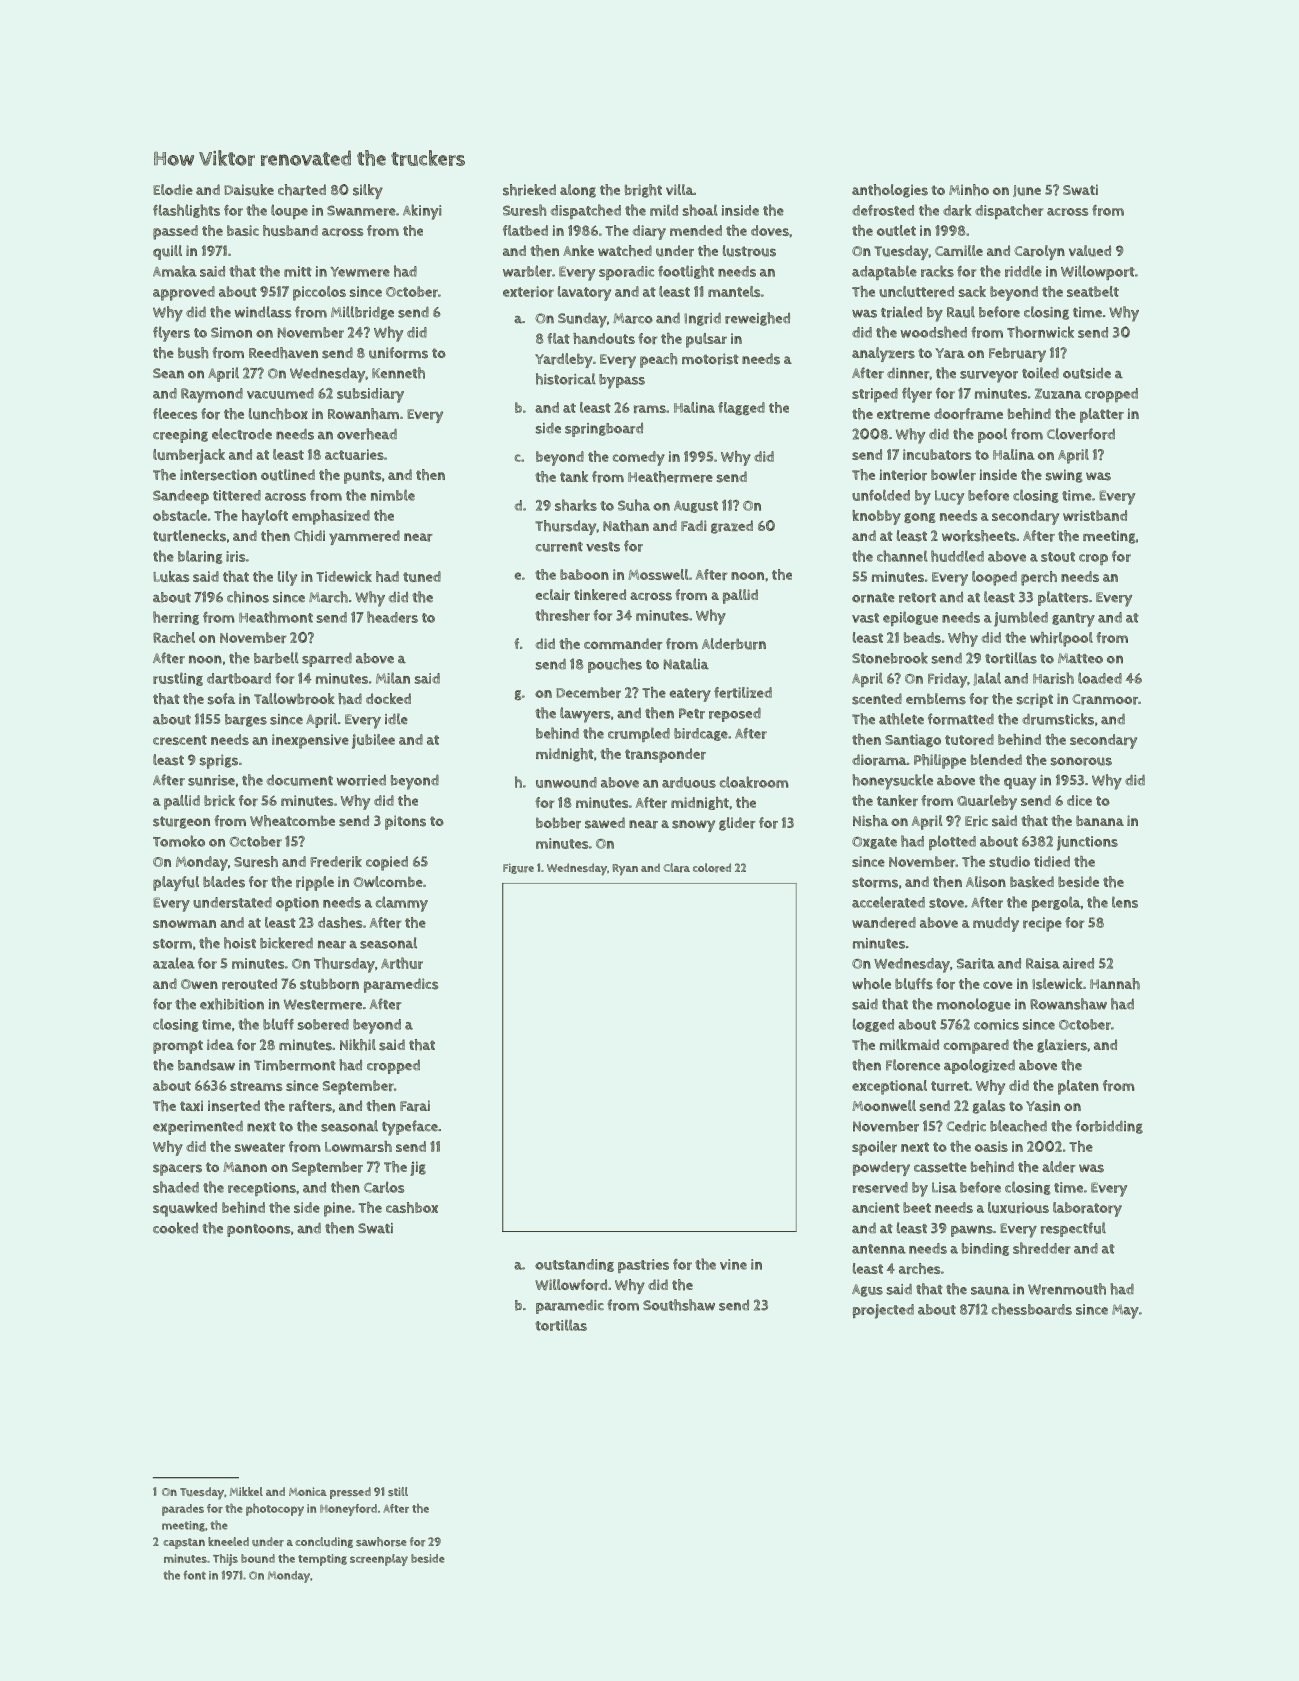 The image size is (1299, 1681). I want to click on current, so click(559, 547).
